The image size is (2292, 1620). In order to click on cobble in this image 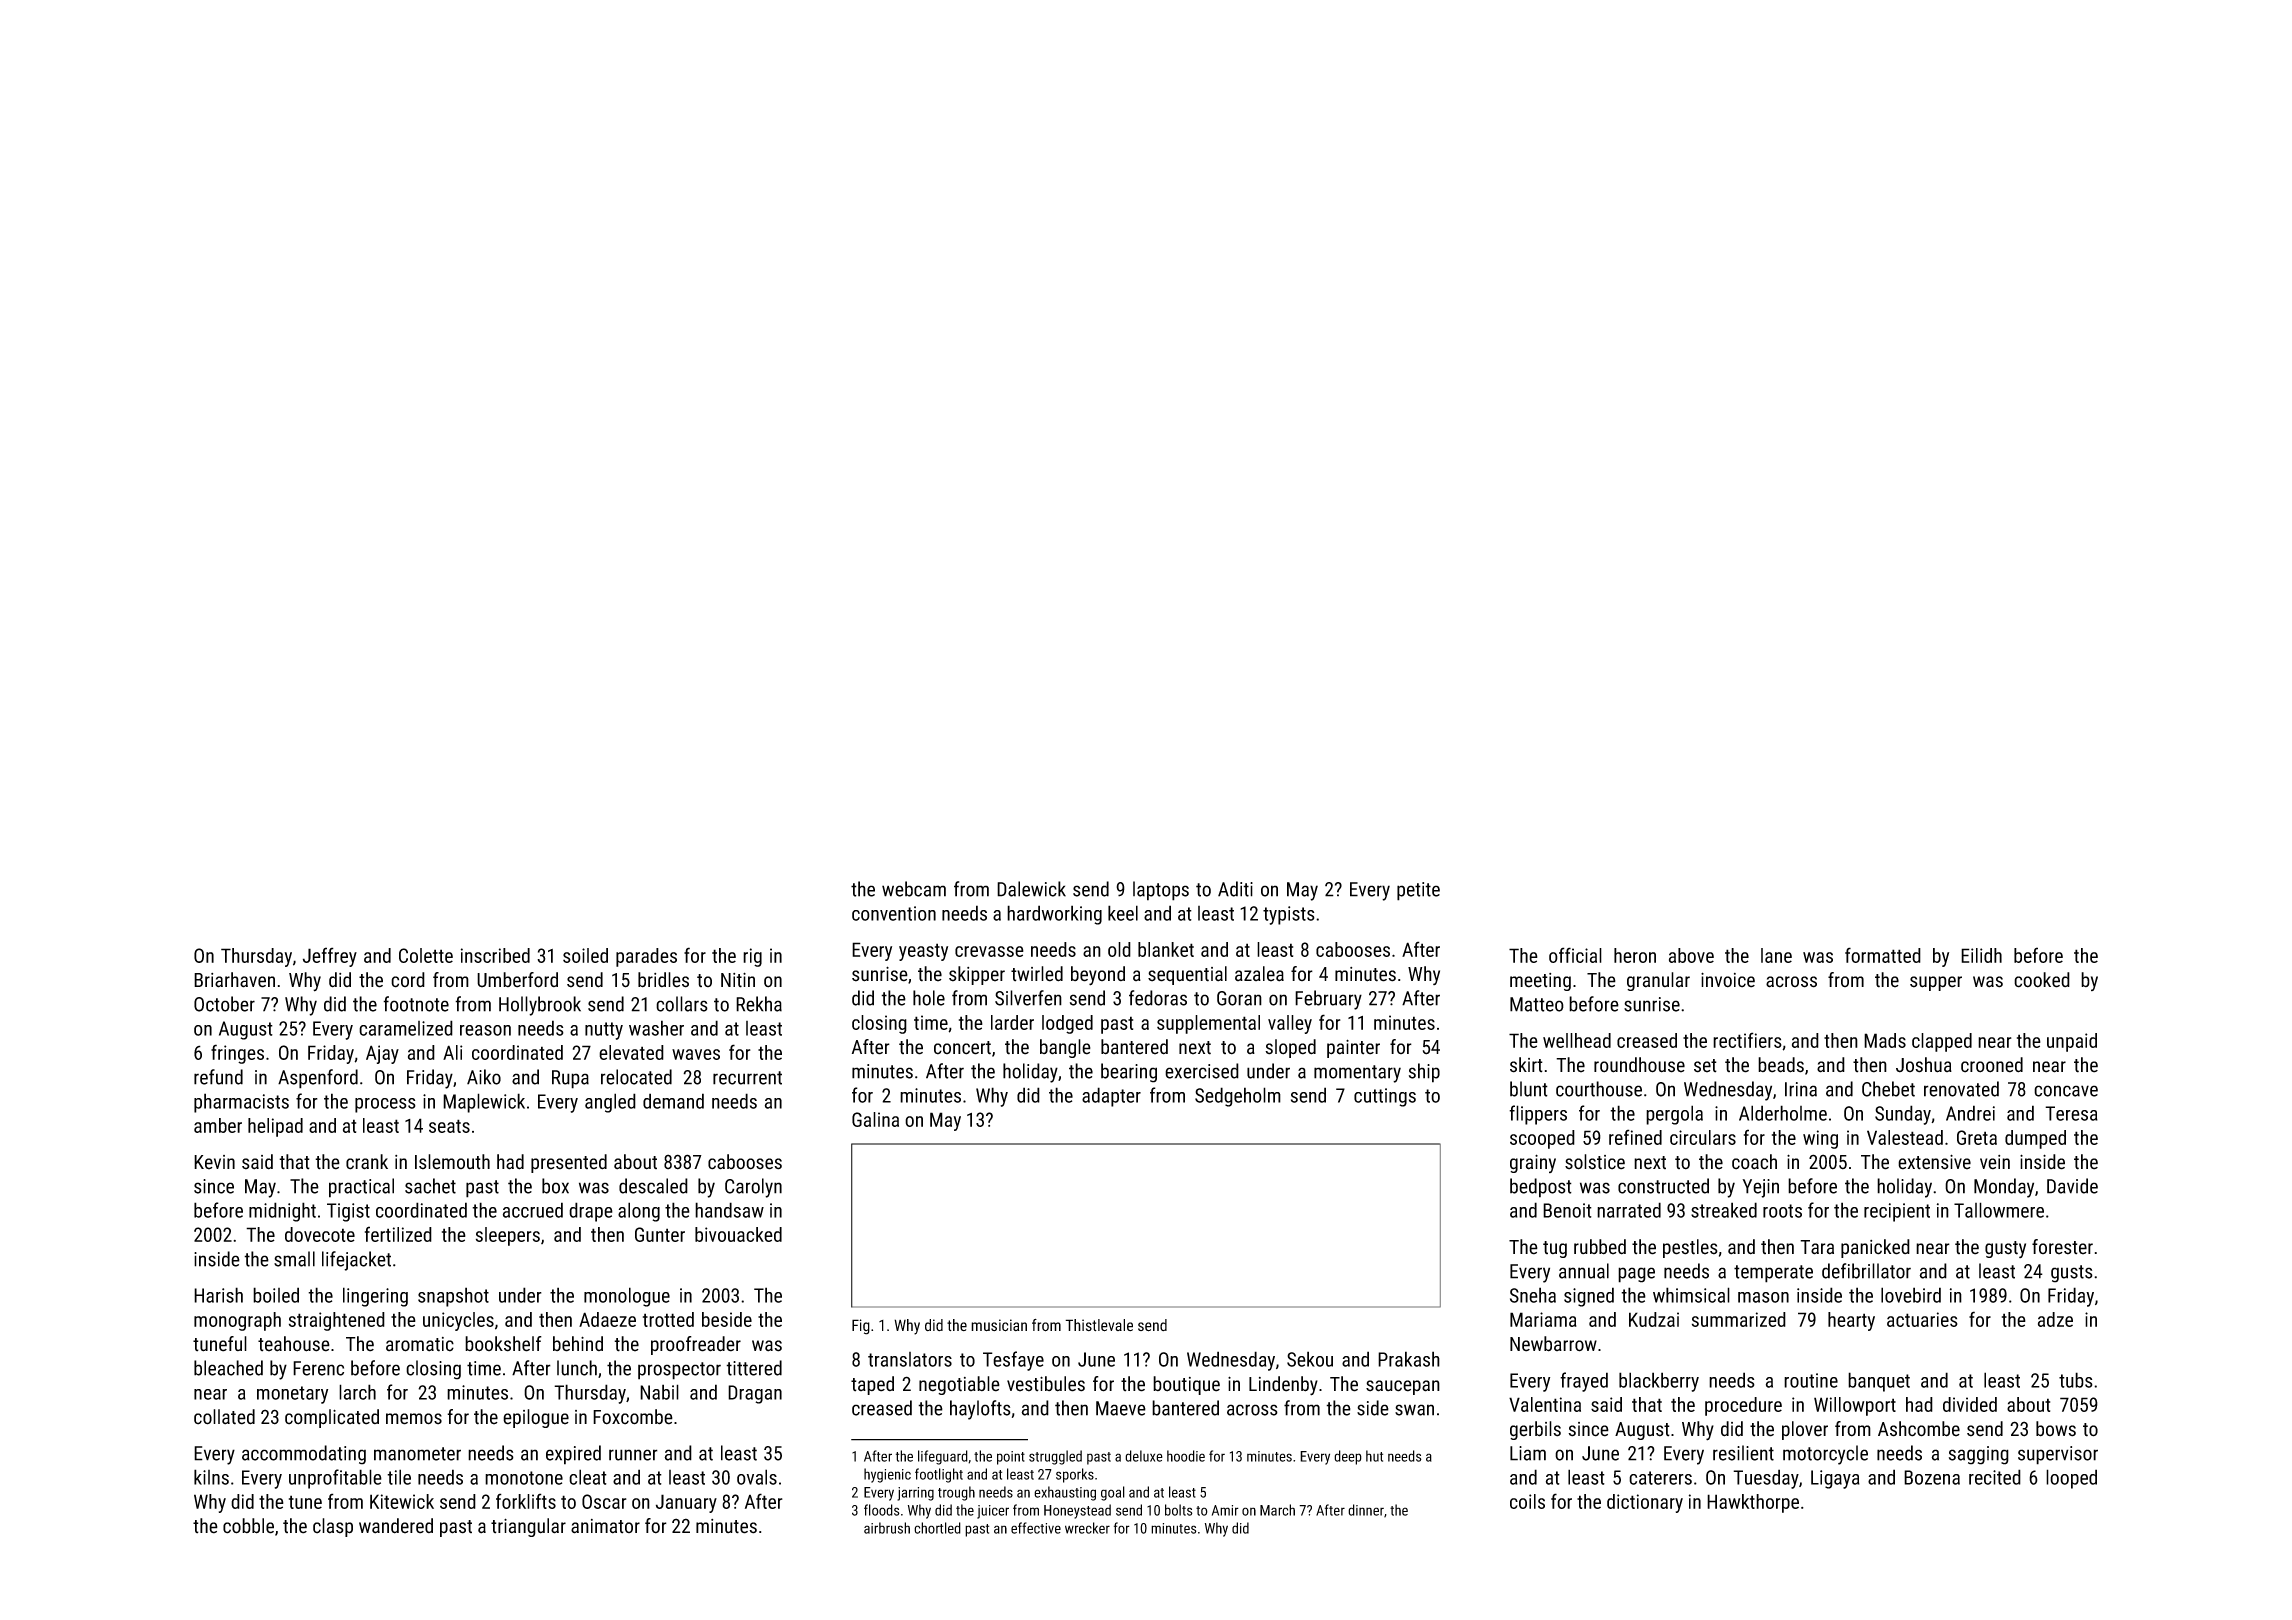, I will do `click(248, 1526)`.
